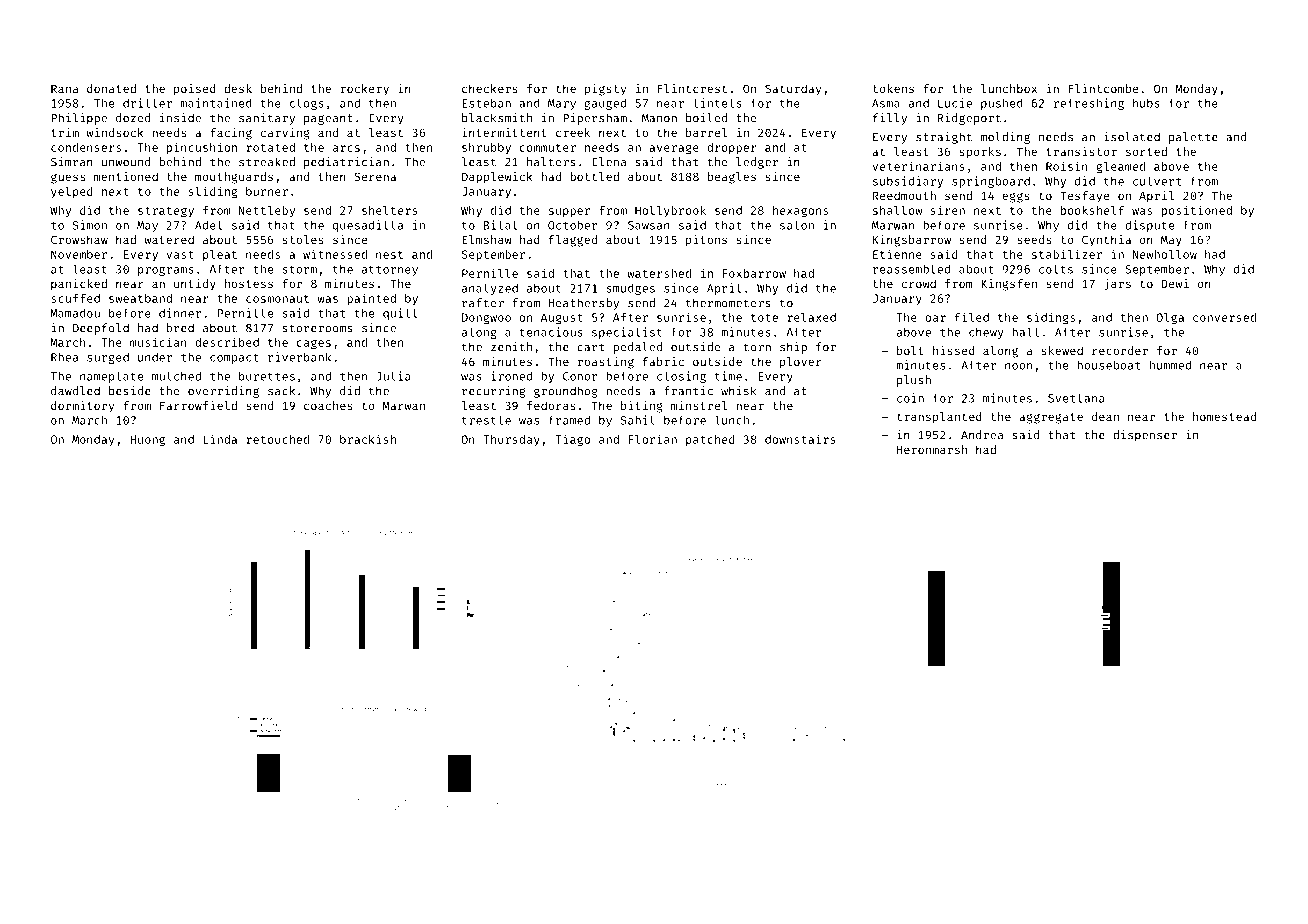 The width and height of the image is (1308, 924). Describe the element at coordinates (706, 132) in the image. I see `barrel` at that location.
